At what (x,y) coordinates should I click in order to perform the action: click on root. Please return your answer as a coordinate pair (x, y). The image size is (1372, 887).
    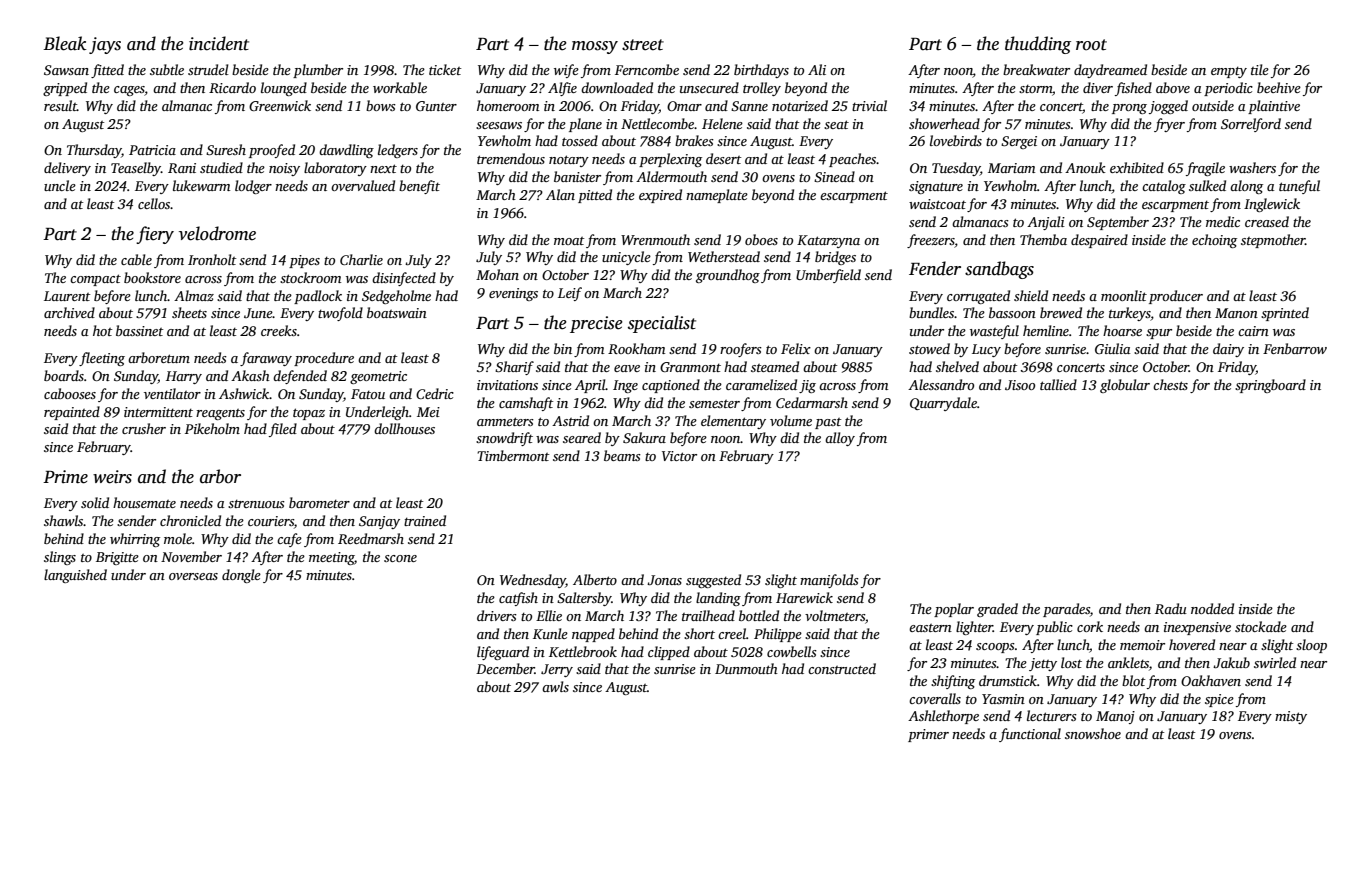
    Looking at the image, I should click on (1091, 45).
